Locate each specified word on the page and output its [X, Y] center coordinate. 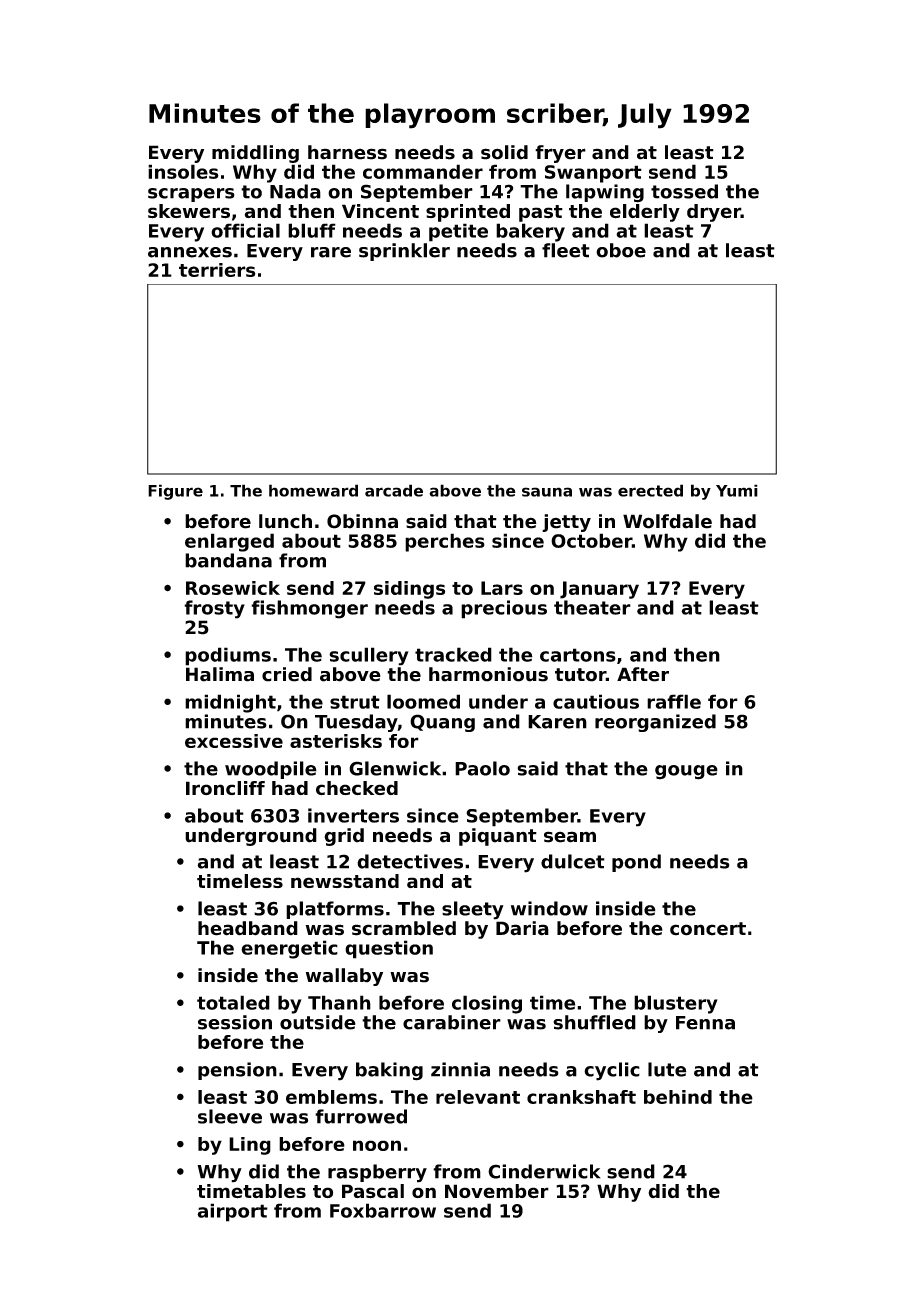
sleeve [230, 1116]
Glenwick [395, 768]
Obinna [362, 521]
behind [678, 1097]
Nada [295, 191]
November [497, 1191]
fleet [566, 250]
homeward [313, 490]
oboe [621, 250]
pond [636, 863]
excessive [234, 741]
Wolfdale [667, 521]
